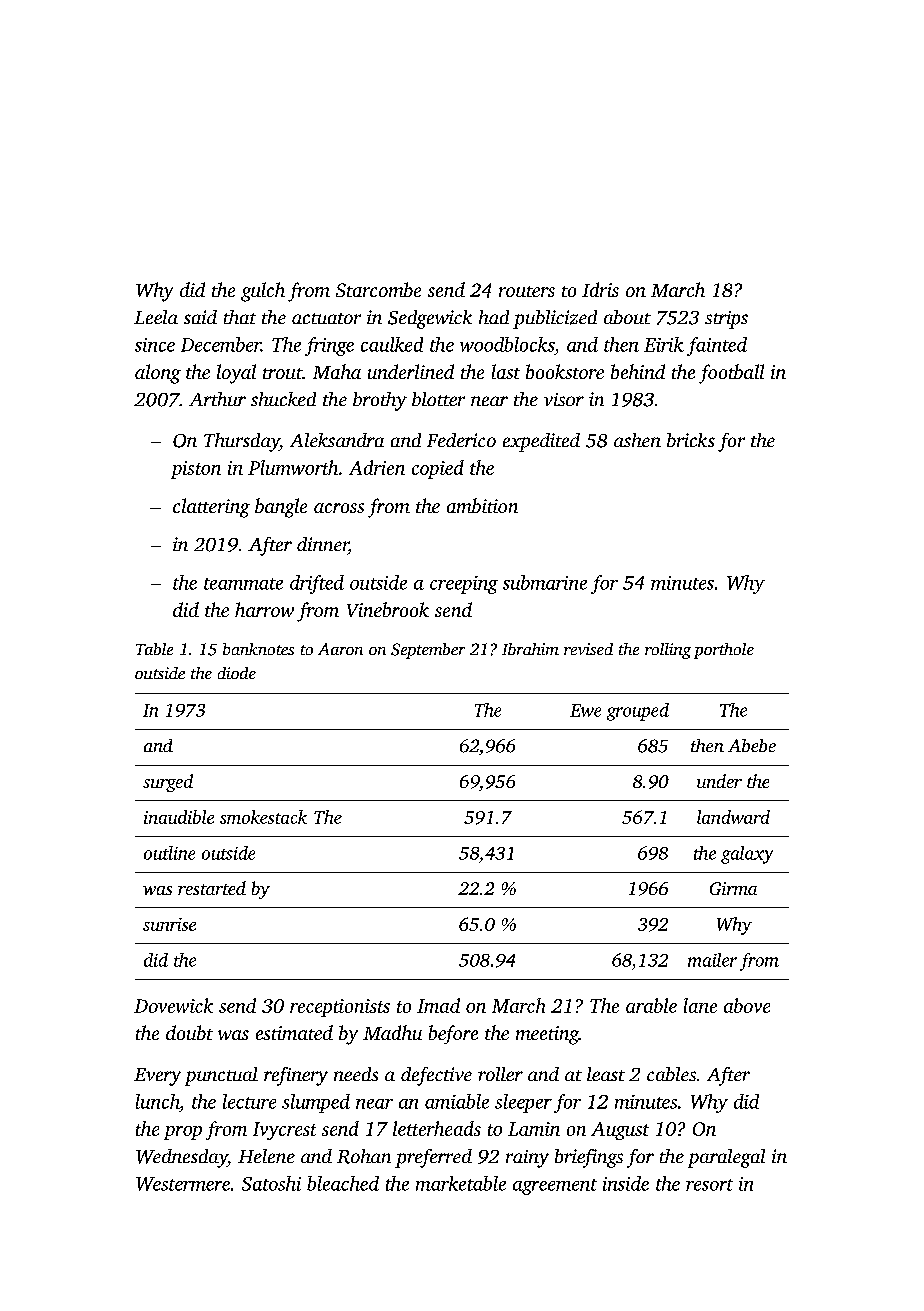 Image resolution: width=924 pixels, height=1311 pixels. Describe the element at coordinates (638, 712) in the image. I see `grouped` at that location.
